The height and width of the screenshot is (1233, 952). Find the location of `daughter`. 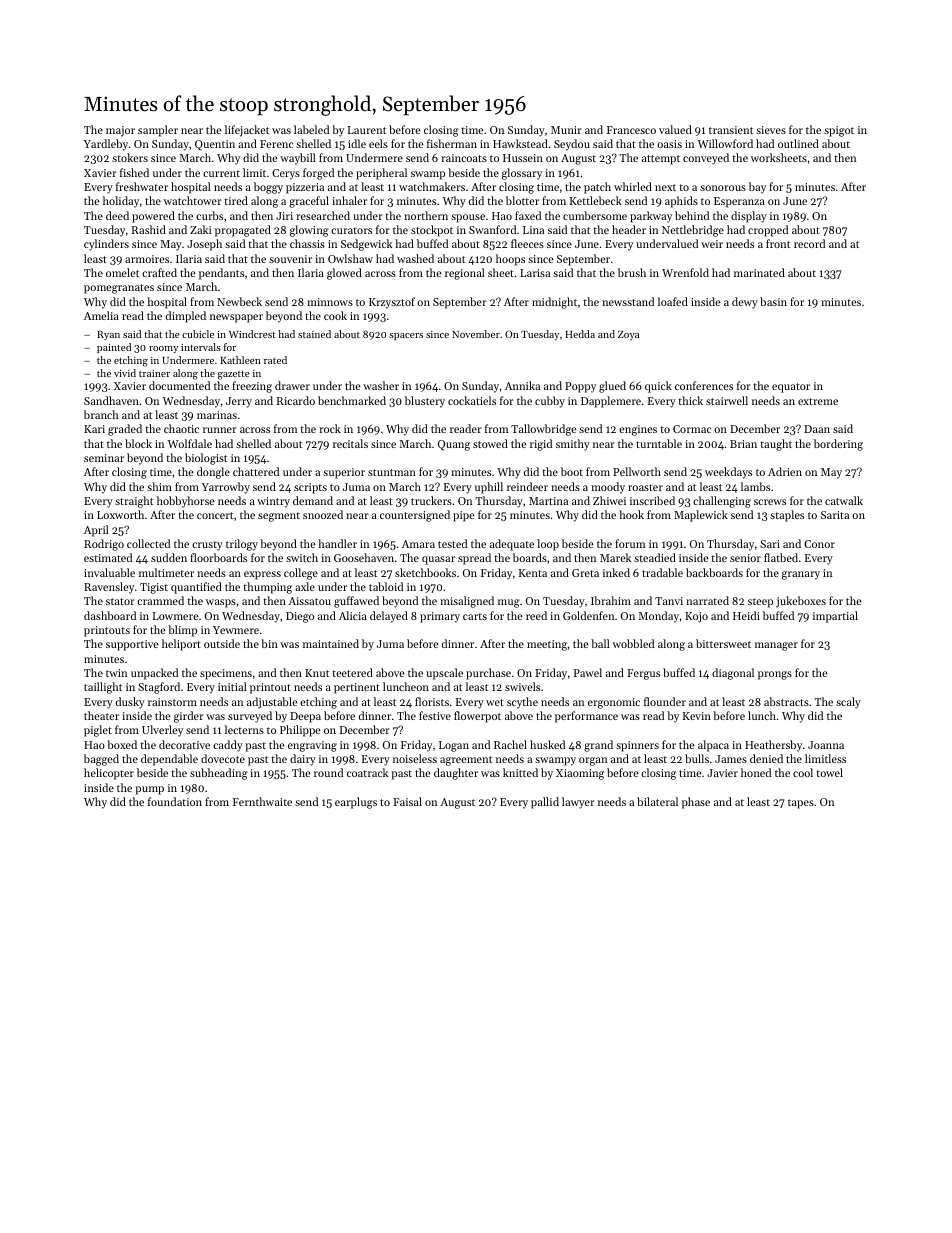

daughter is located at coordinates (456, 774).
